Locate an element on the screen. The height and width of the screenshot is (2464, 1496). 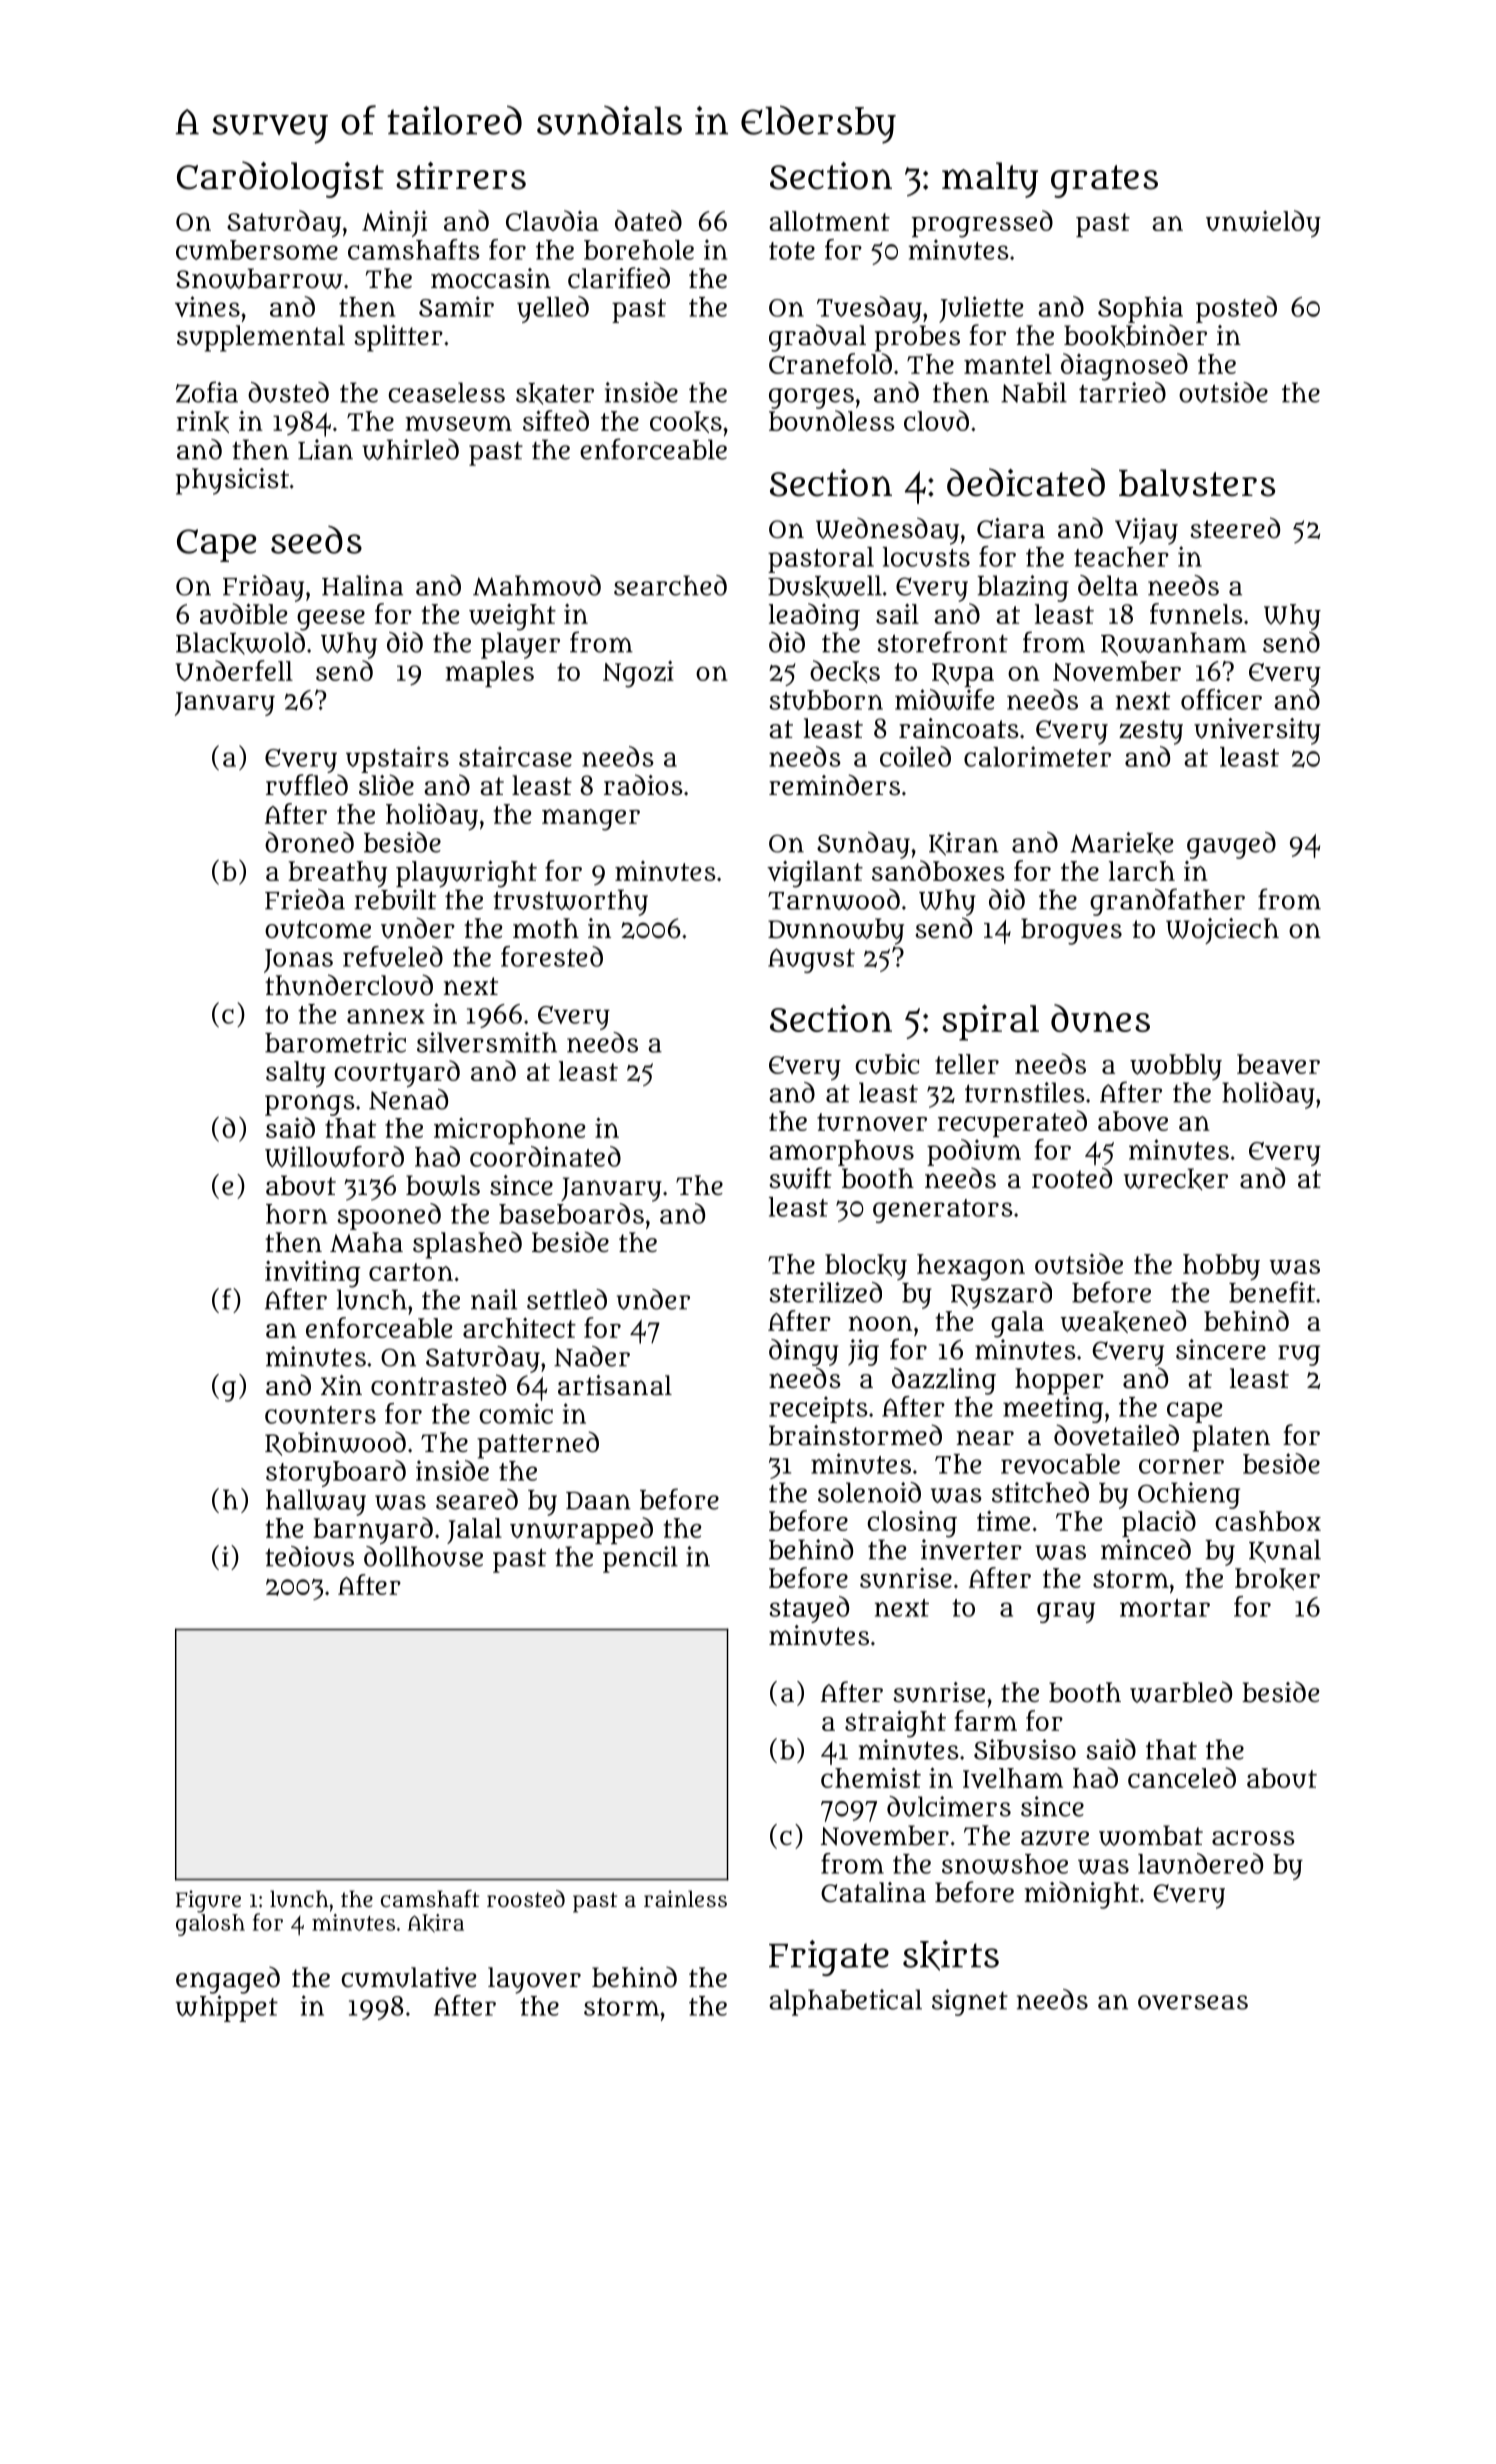
stirrers is located at coordinates (461, 176).
